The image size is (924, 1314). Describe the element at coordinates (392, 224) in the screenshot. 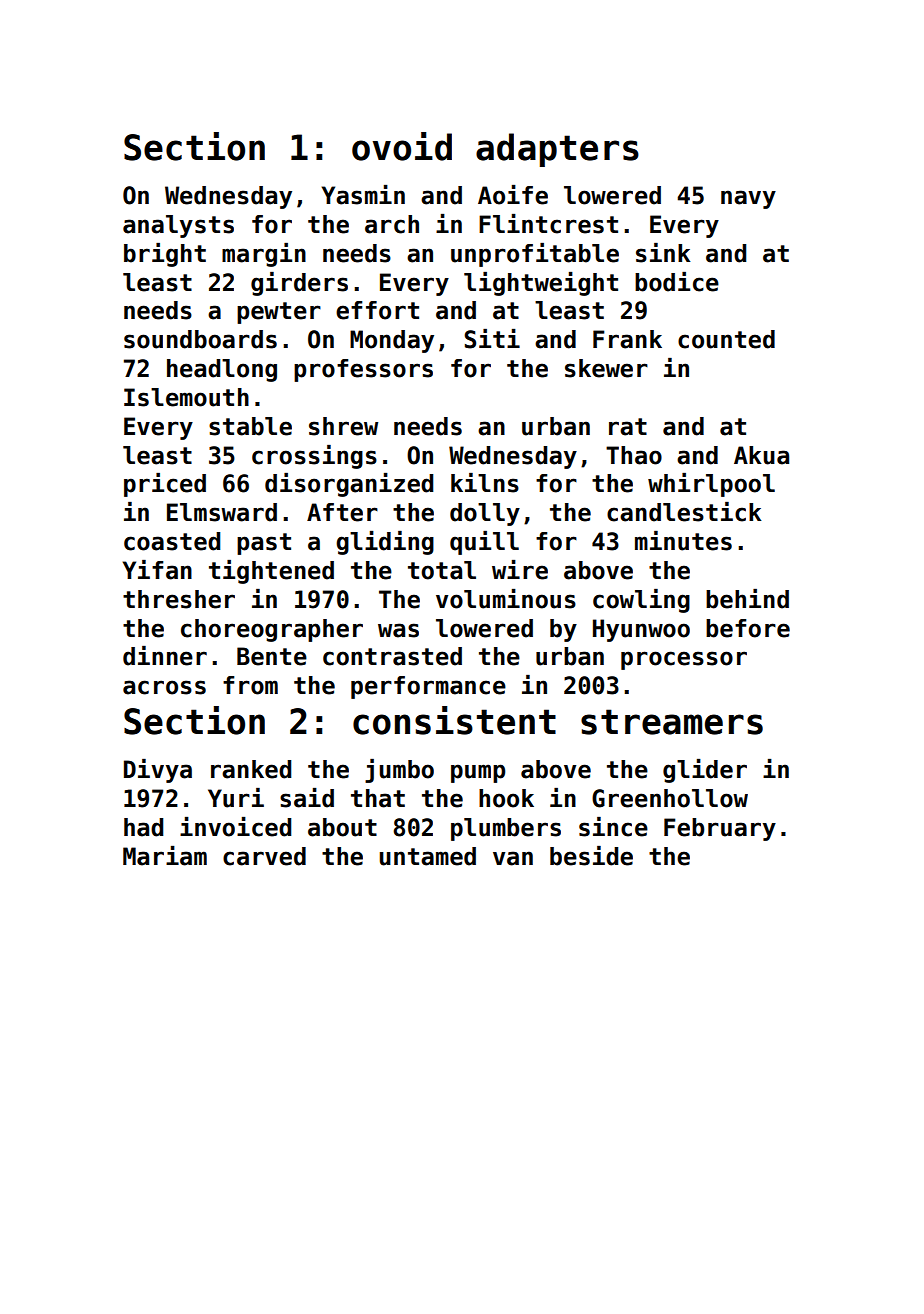

I see `arch` at that location.
